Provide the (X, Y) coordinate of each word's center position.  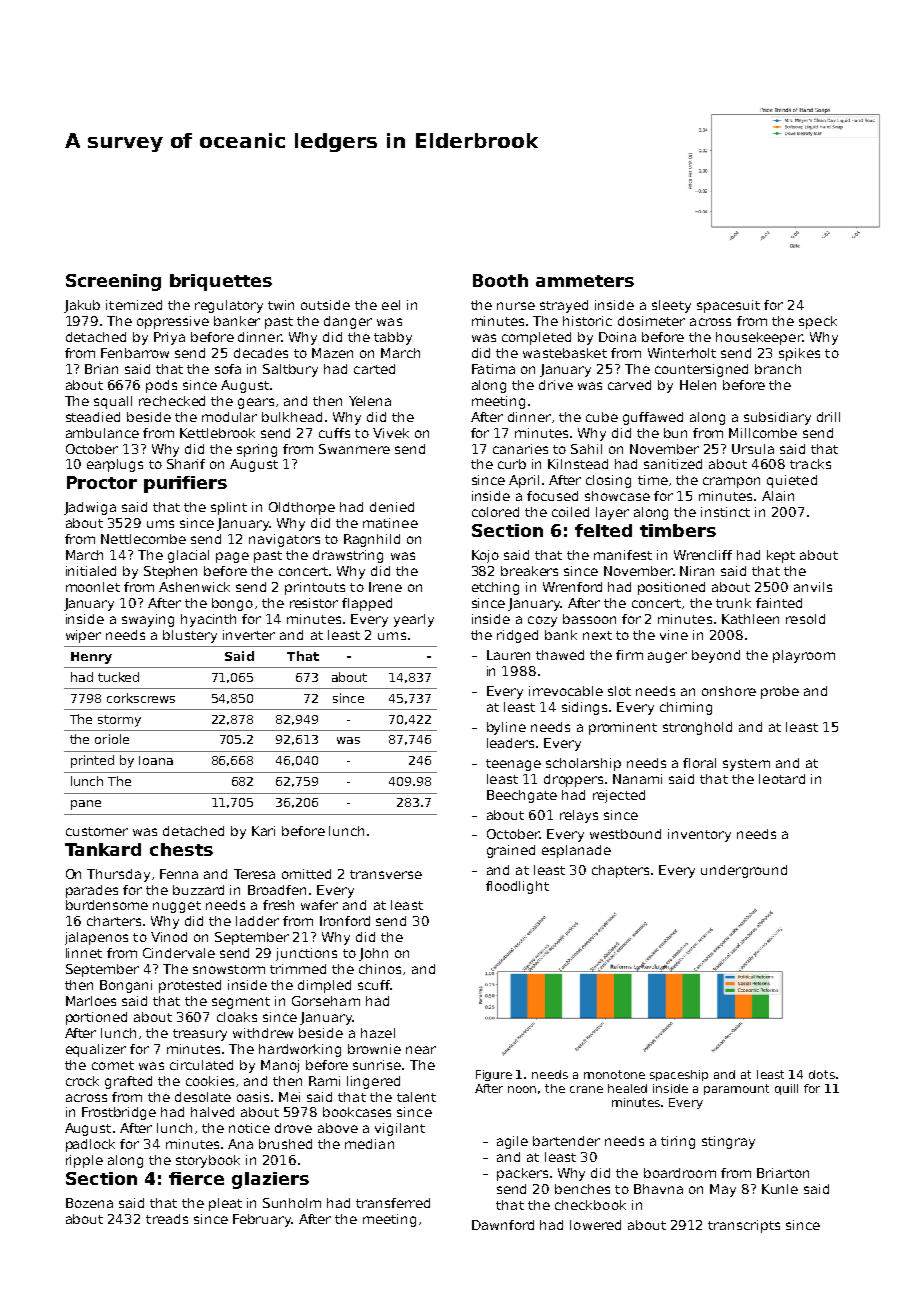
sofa (228, 369)
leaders (510, 743)
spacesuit (728, 306)
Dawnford (503, 1225)
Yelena (370, 401)
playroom (804, 656)
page (232, 557)
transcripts (744, 1226)
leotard (782, 779)
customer (97, 831)
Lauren (508, 655)
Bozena (89, 1203)
